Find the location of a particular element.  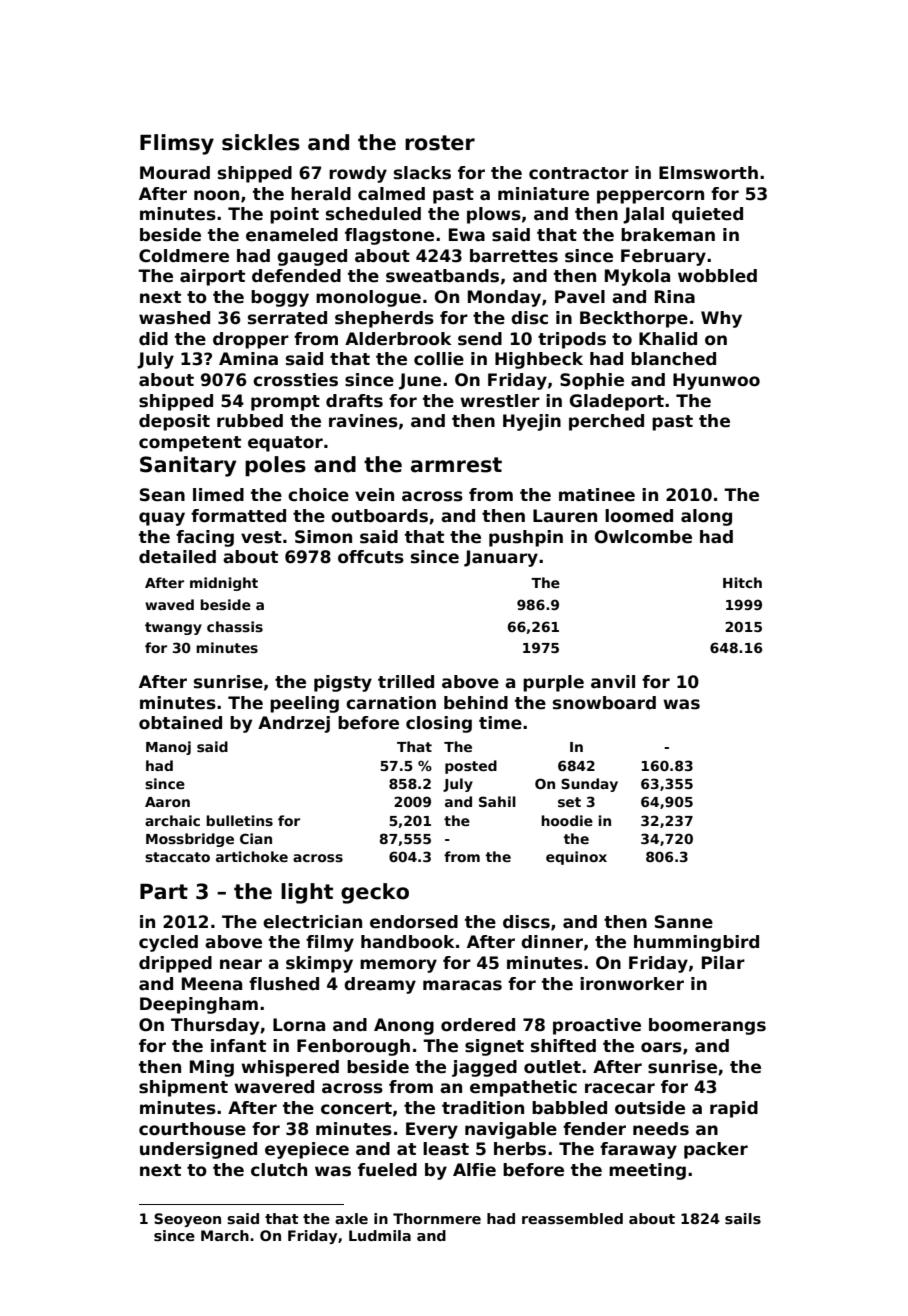

June is located at coordinates (420, 381).
